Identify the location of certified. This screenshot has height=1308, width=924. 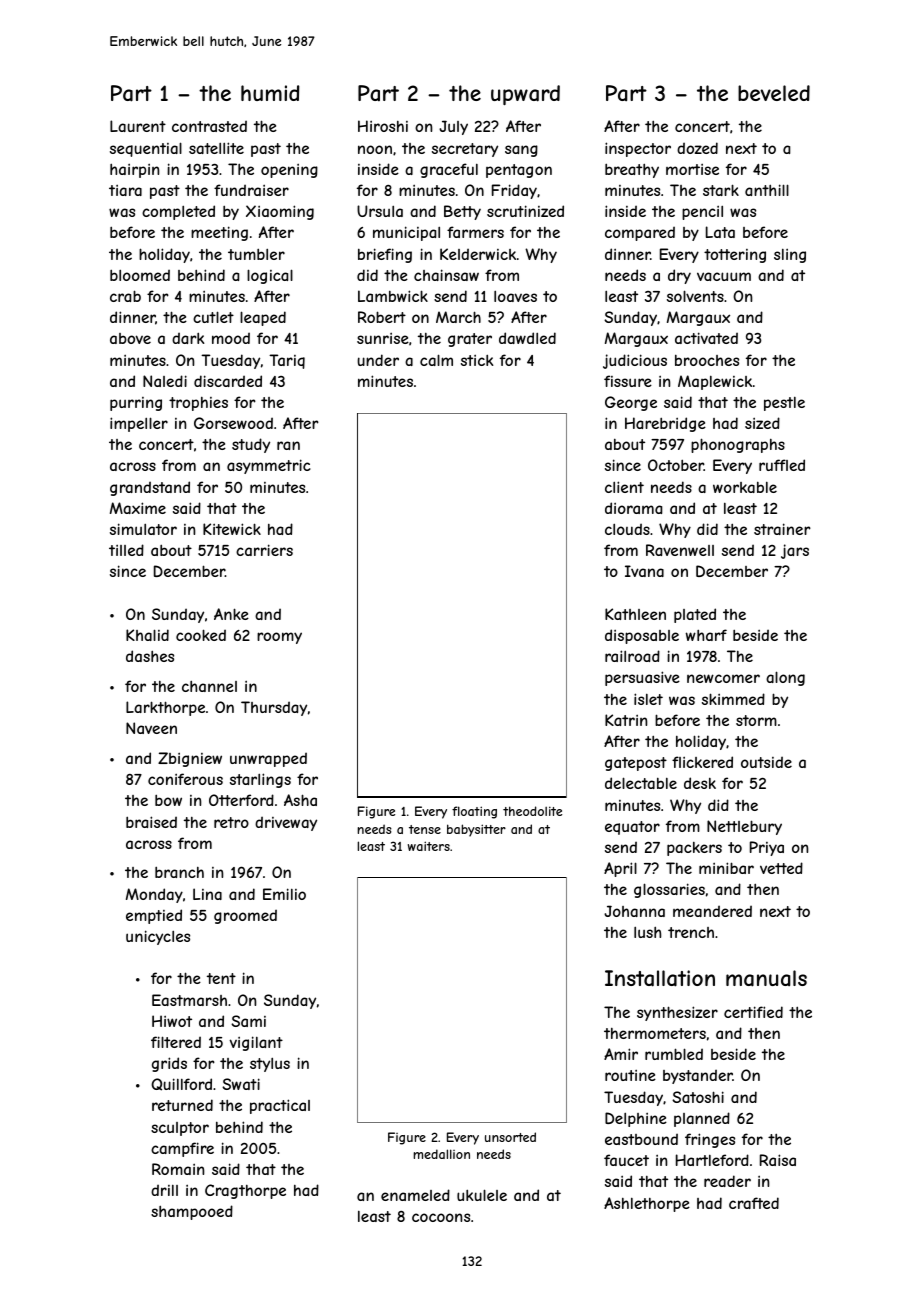
(753, 1012).
